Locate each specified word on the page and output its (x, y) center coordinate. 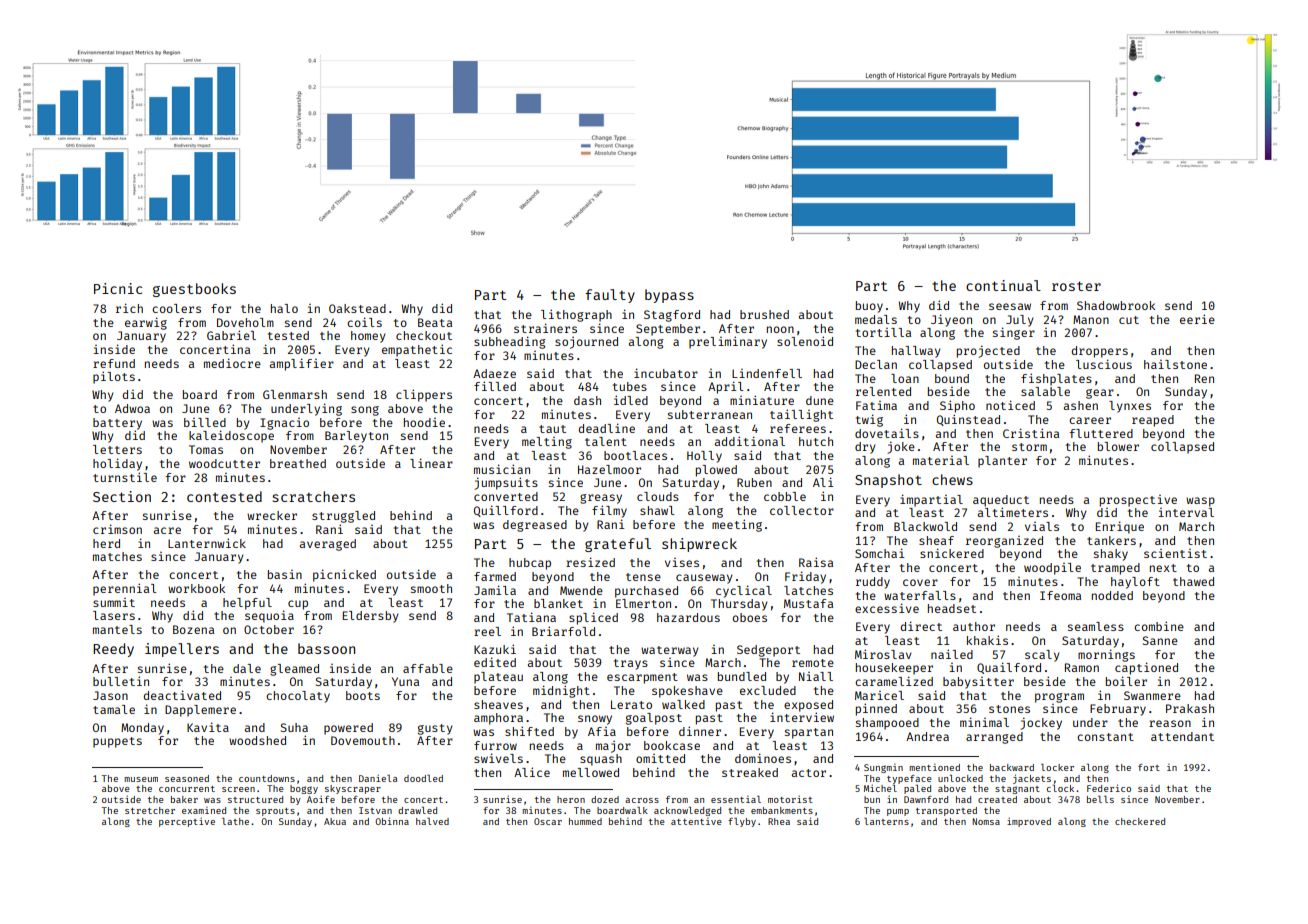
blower (1118, 446)
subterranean (710, 414)
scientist (1175, 553)
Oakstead (357, 308)
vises (682, 562)
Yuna (405, 681)
